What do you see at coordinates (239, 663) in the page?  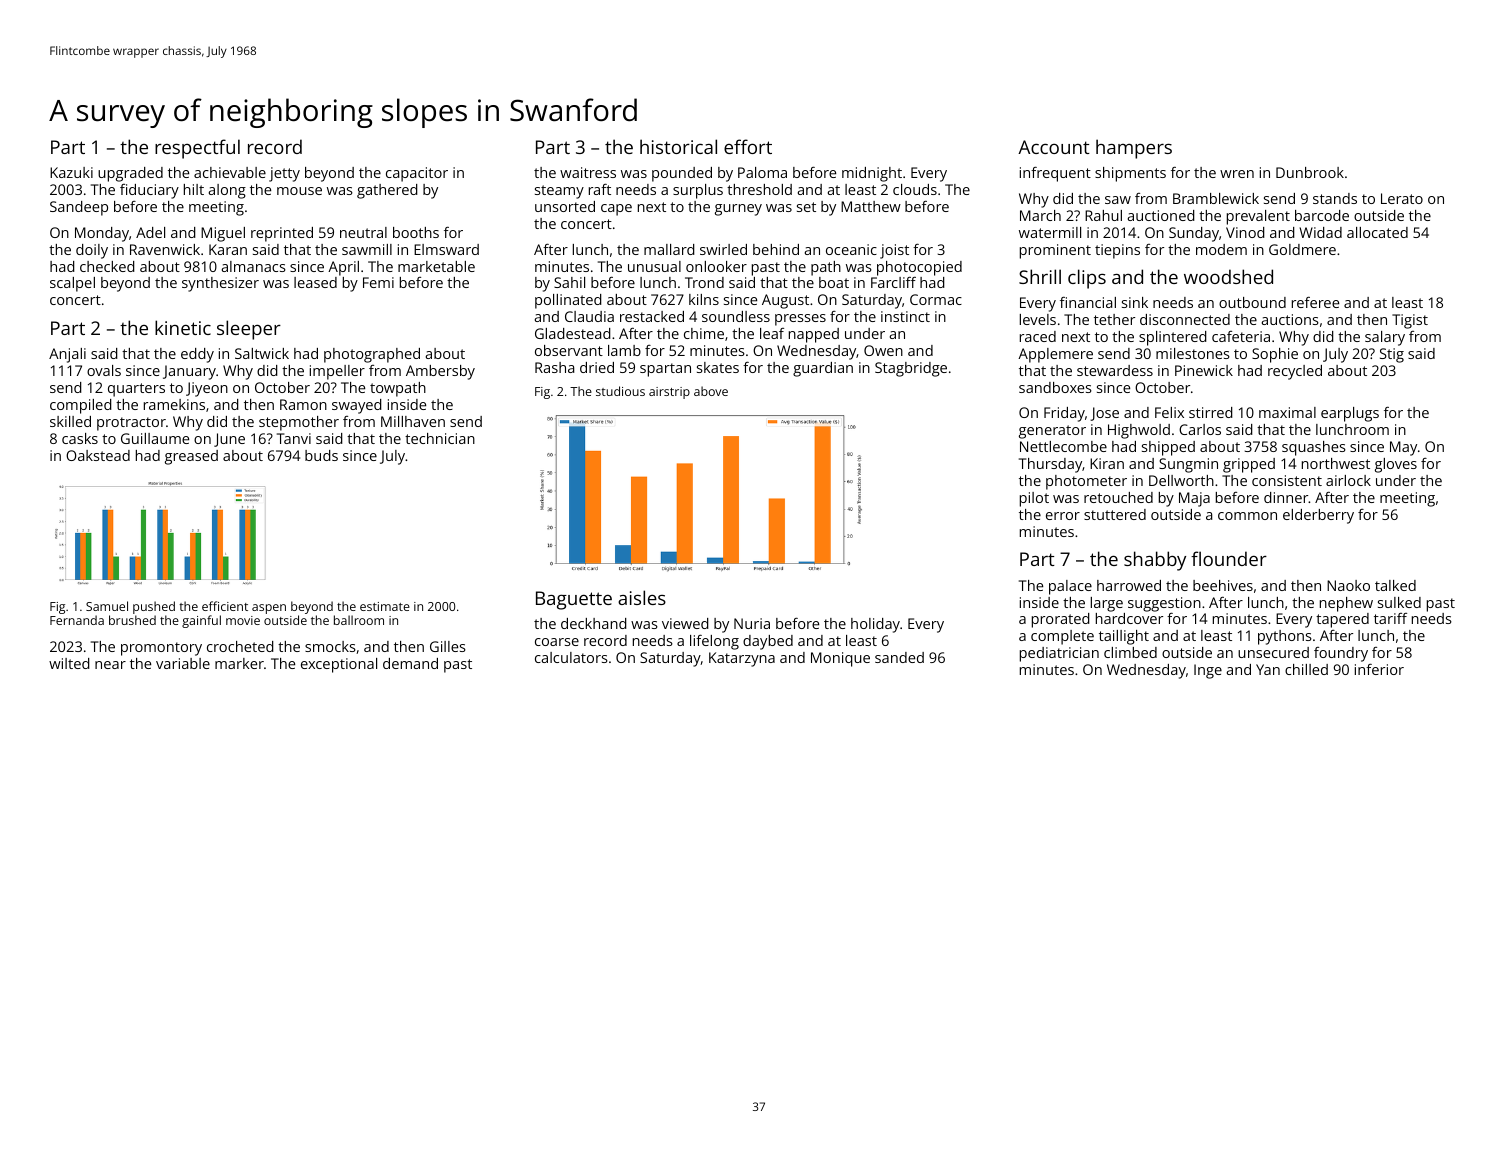 I see `marker` at bounding box center [239, 663].
